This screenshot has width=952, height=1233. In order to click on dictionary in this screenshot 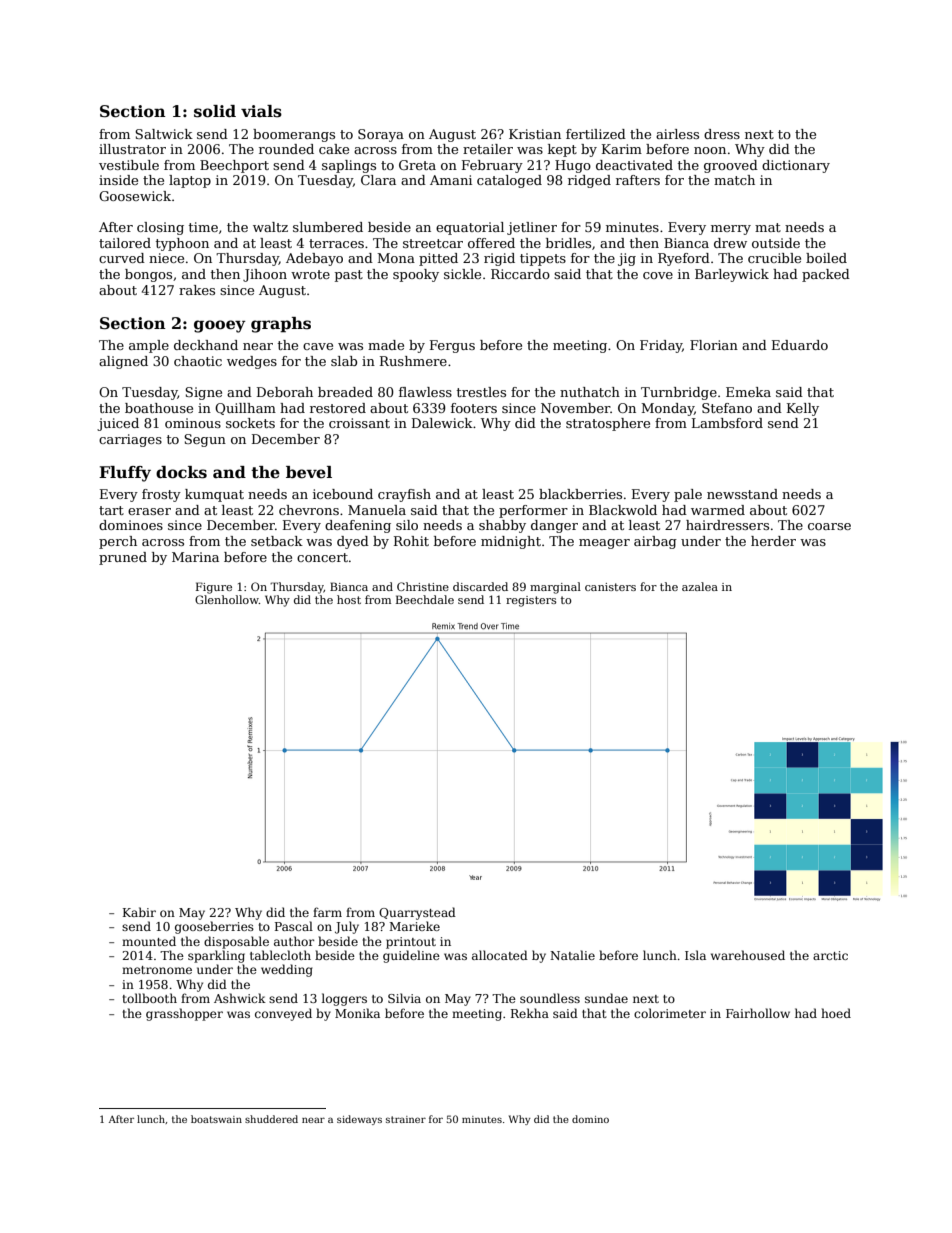, I will do `click(796, 166)`.
